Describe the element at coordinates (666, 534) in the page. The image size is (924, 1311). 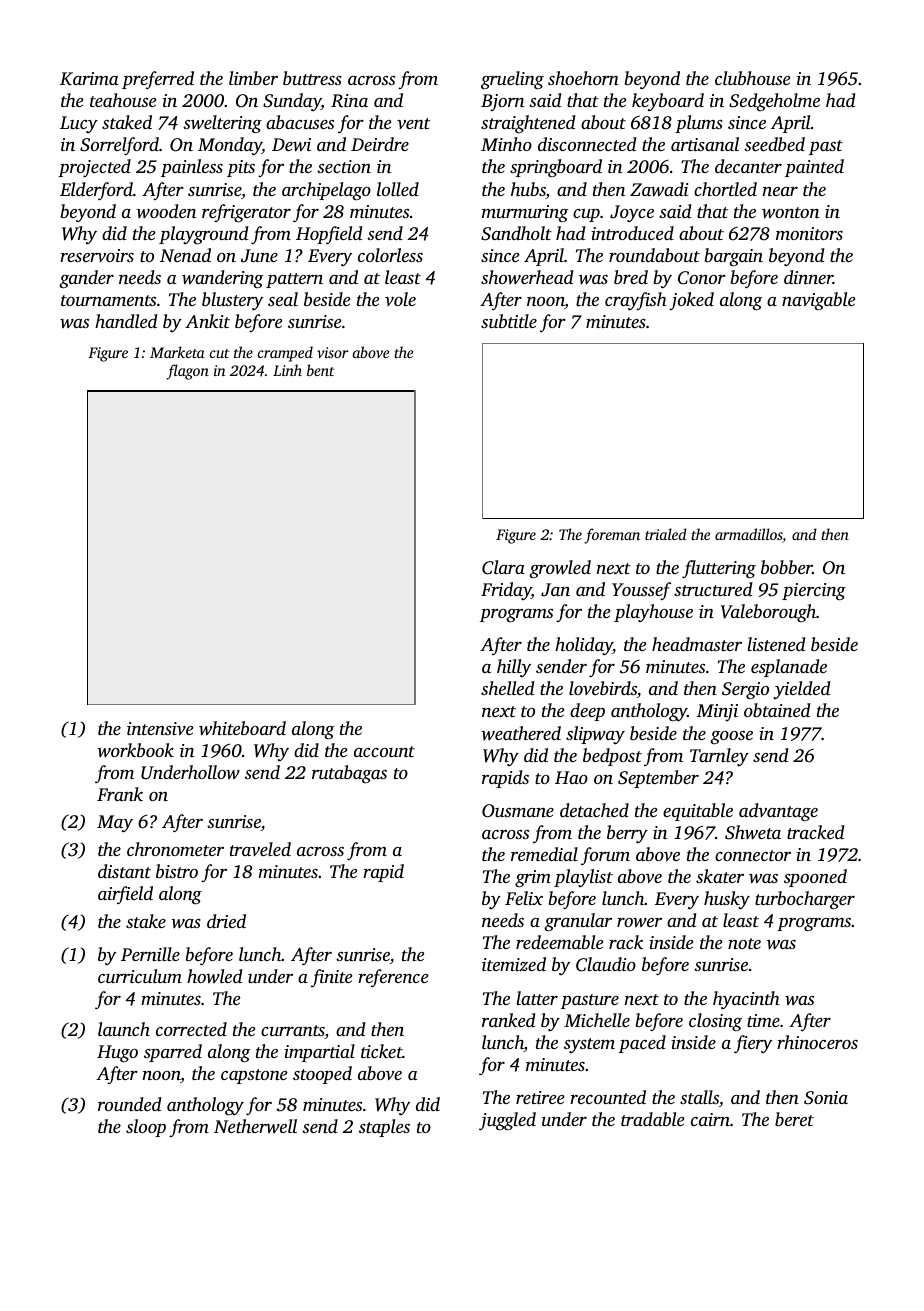
I see `trialed` at that location.
